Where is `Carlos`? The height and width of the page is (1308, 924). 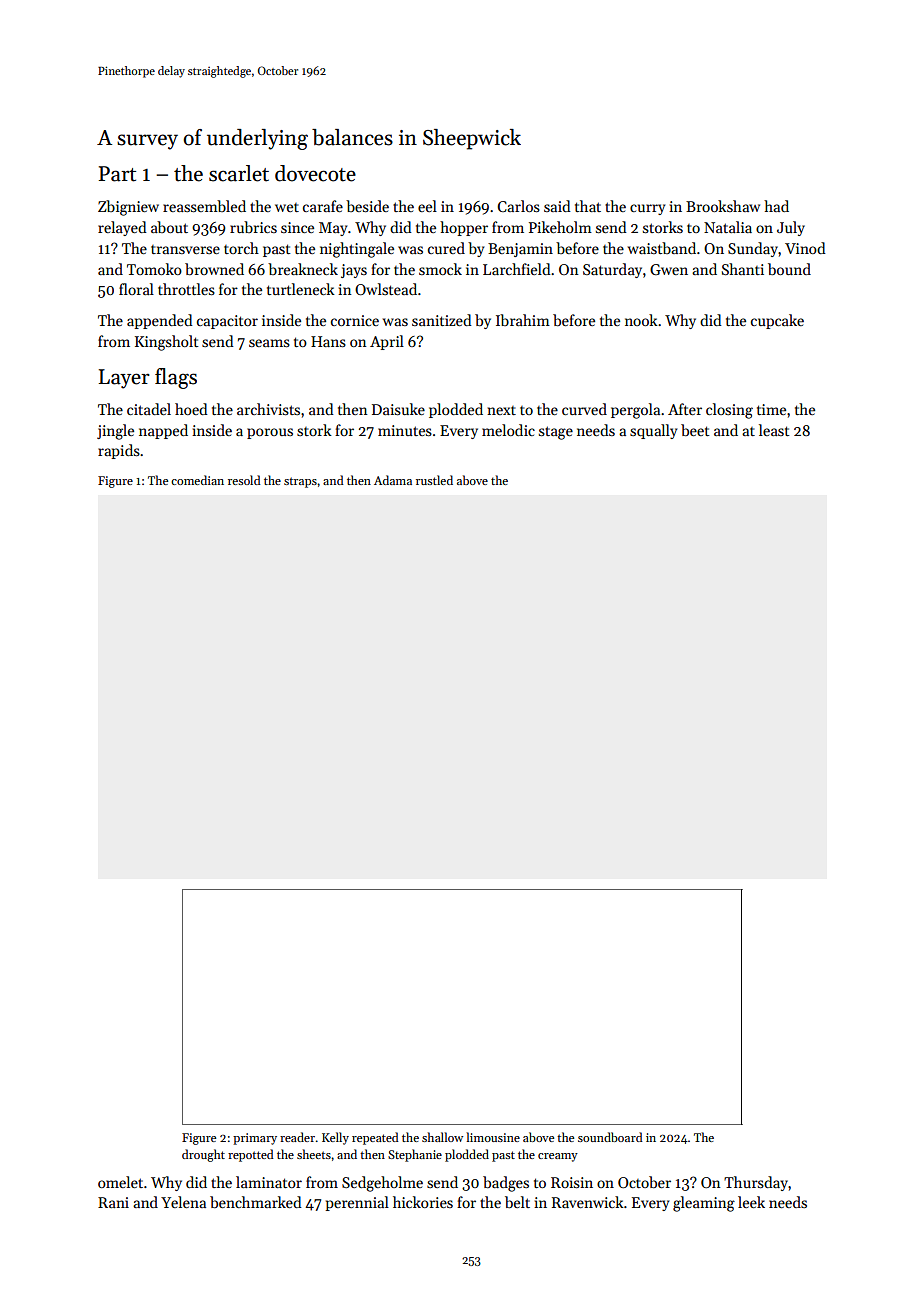
Carlos is located at coordinates (518, 206).
